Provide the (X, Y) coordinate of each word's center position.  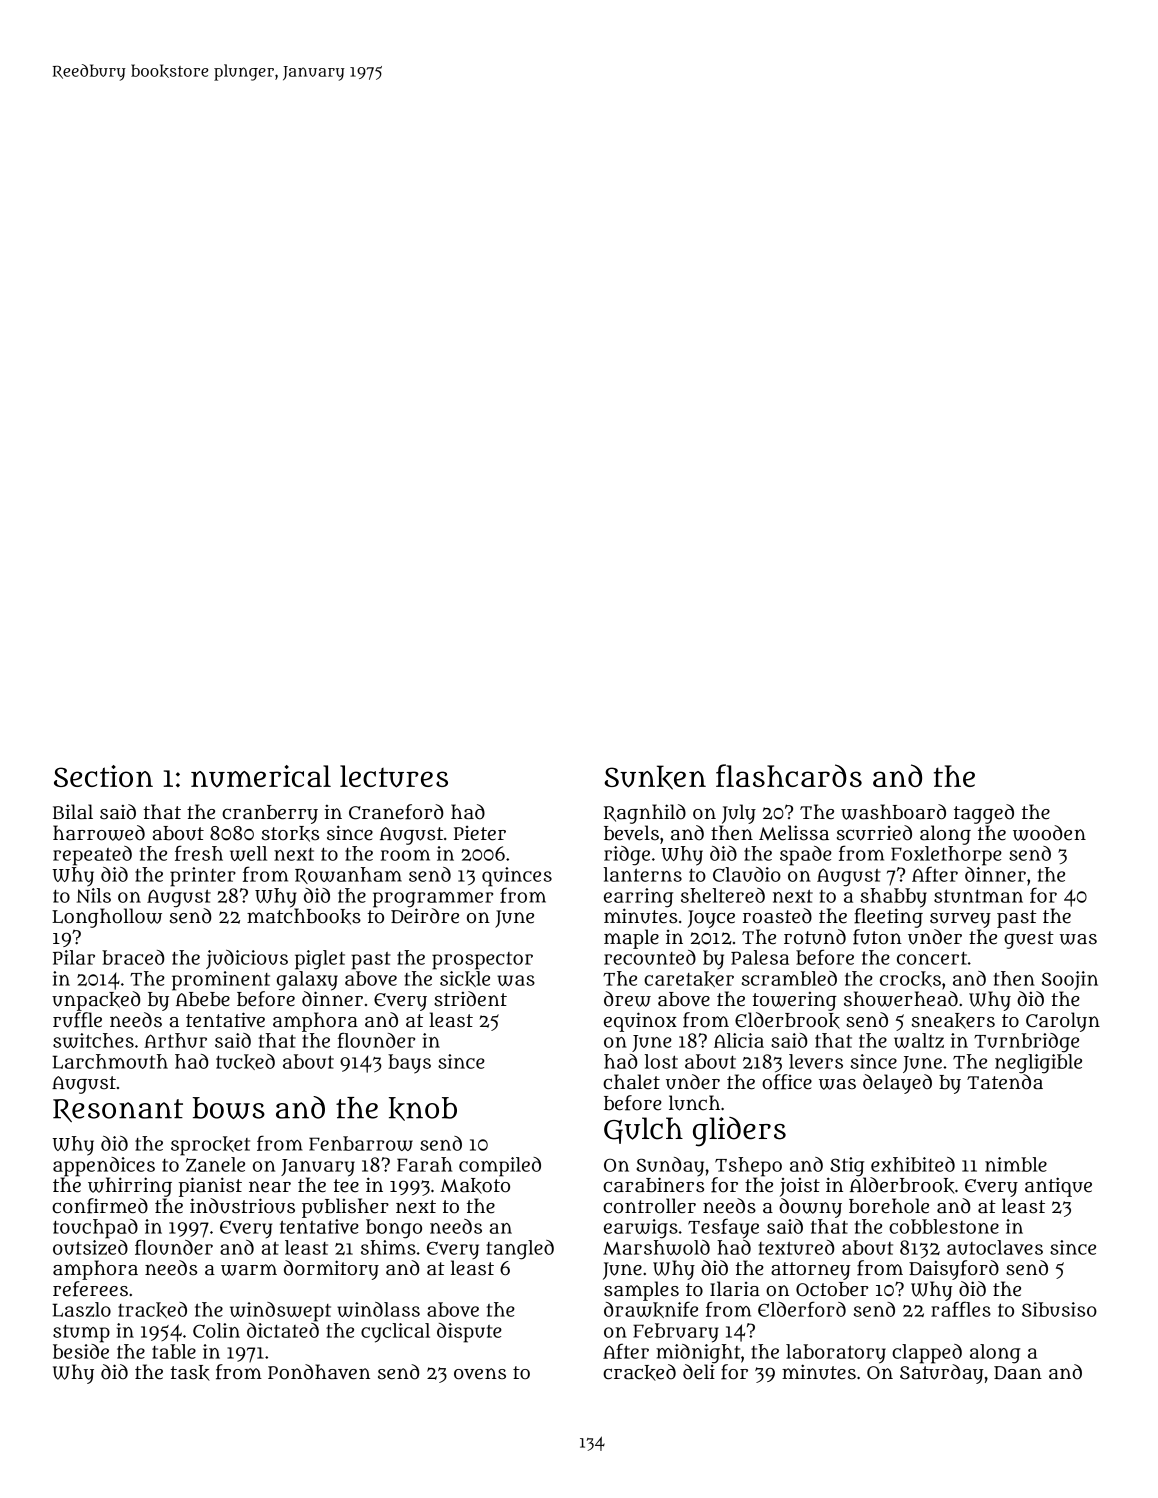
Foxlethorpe (946, 856)
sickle (465, 979)
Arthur (175, 1040)
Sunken (655, 777)
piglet (320, 960)
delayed (897, 1084)
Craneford (396, 812)
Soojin (1070, 980)
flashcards (789, 775)
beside (81, 1351)
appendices (104, 1167)
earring (638, 898)
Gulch (643, 1130)
